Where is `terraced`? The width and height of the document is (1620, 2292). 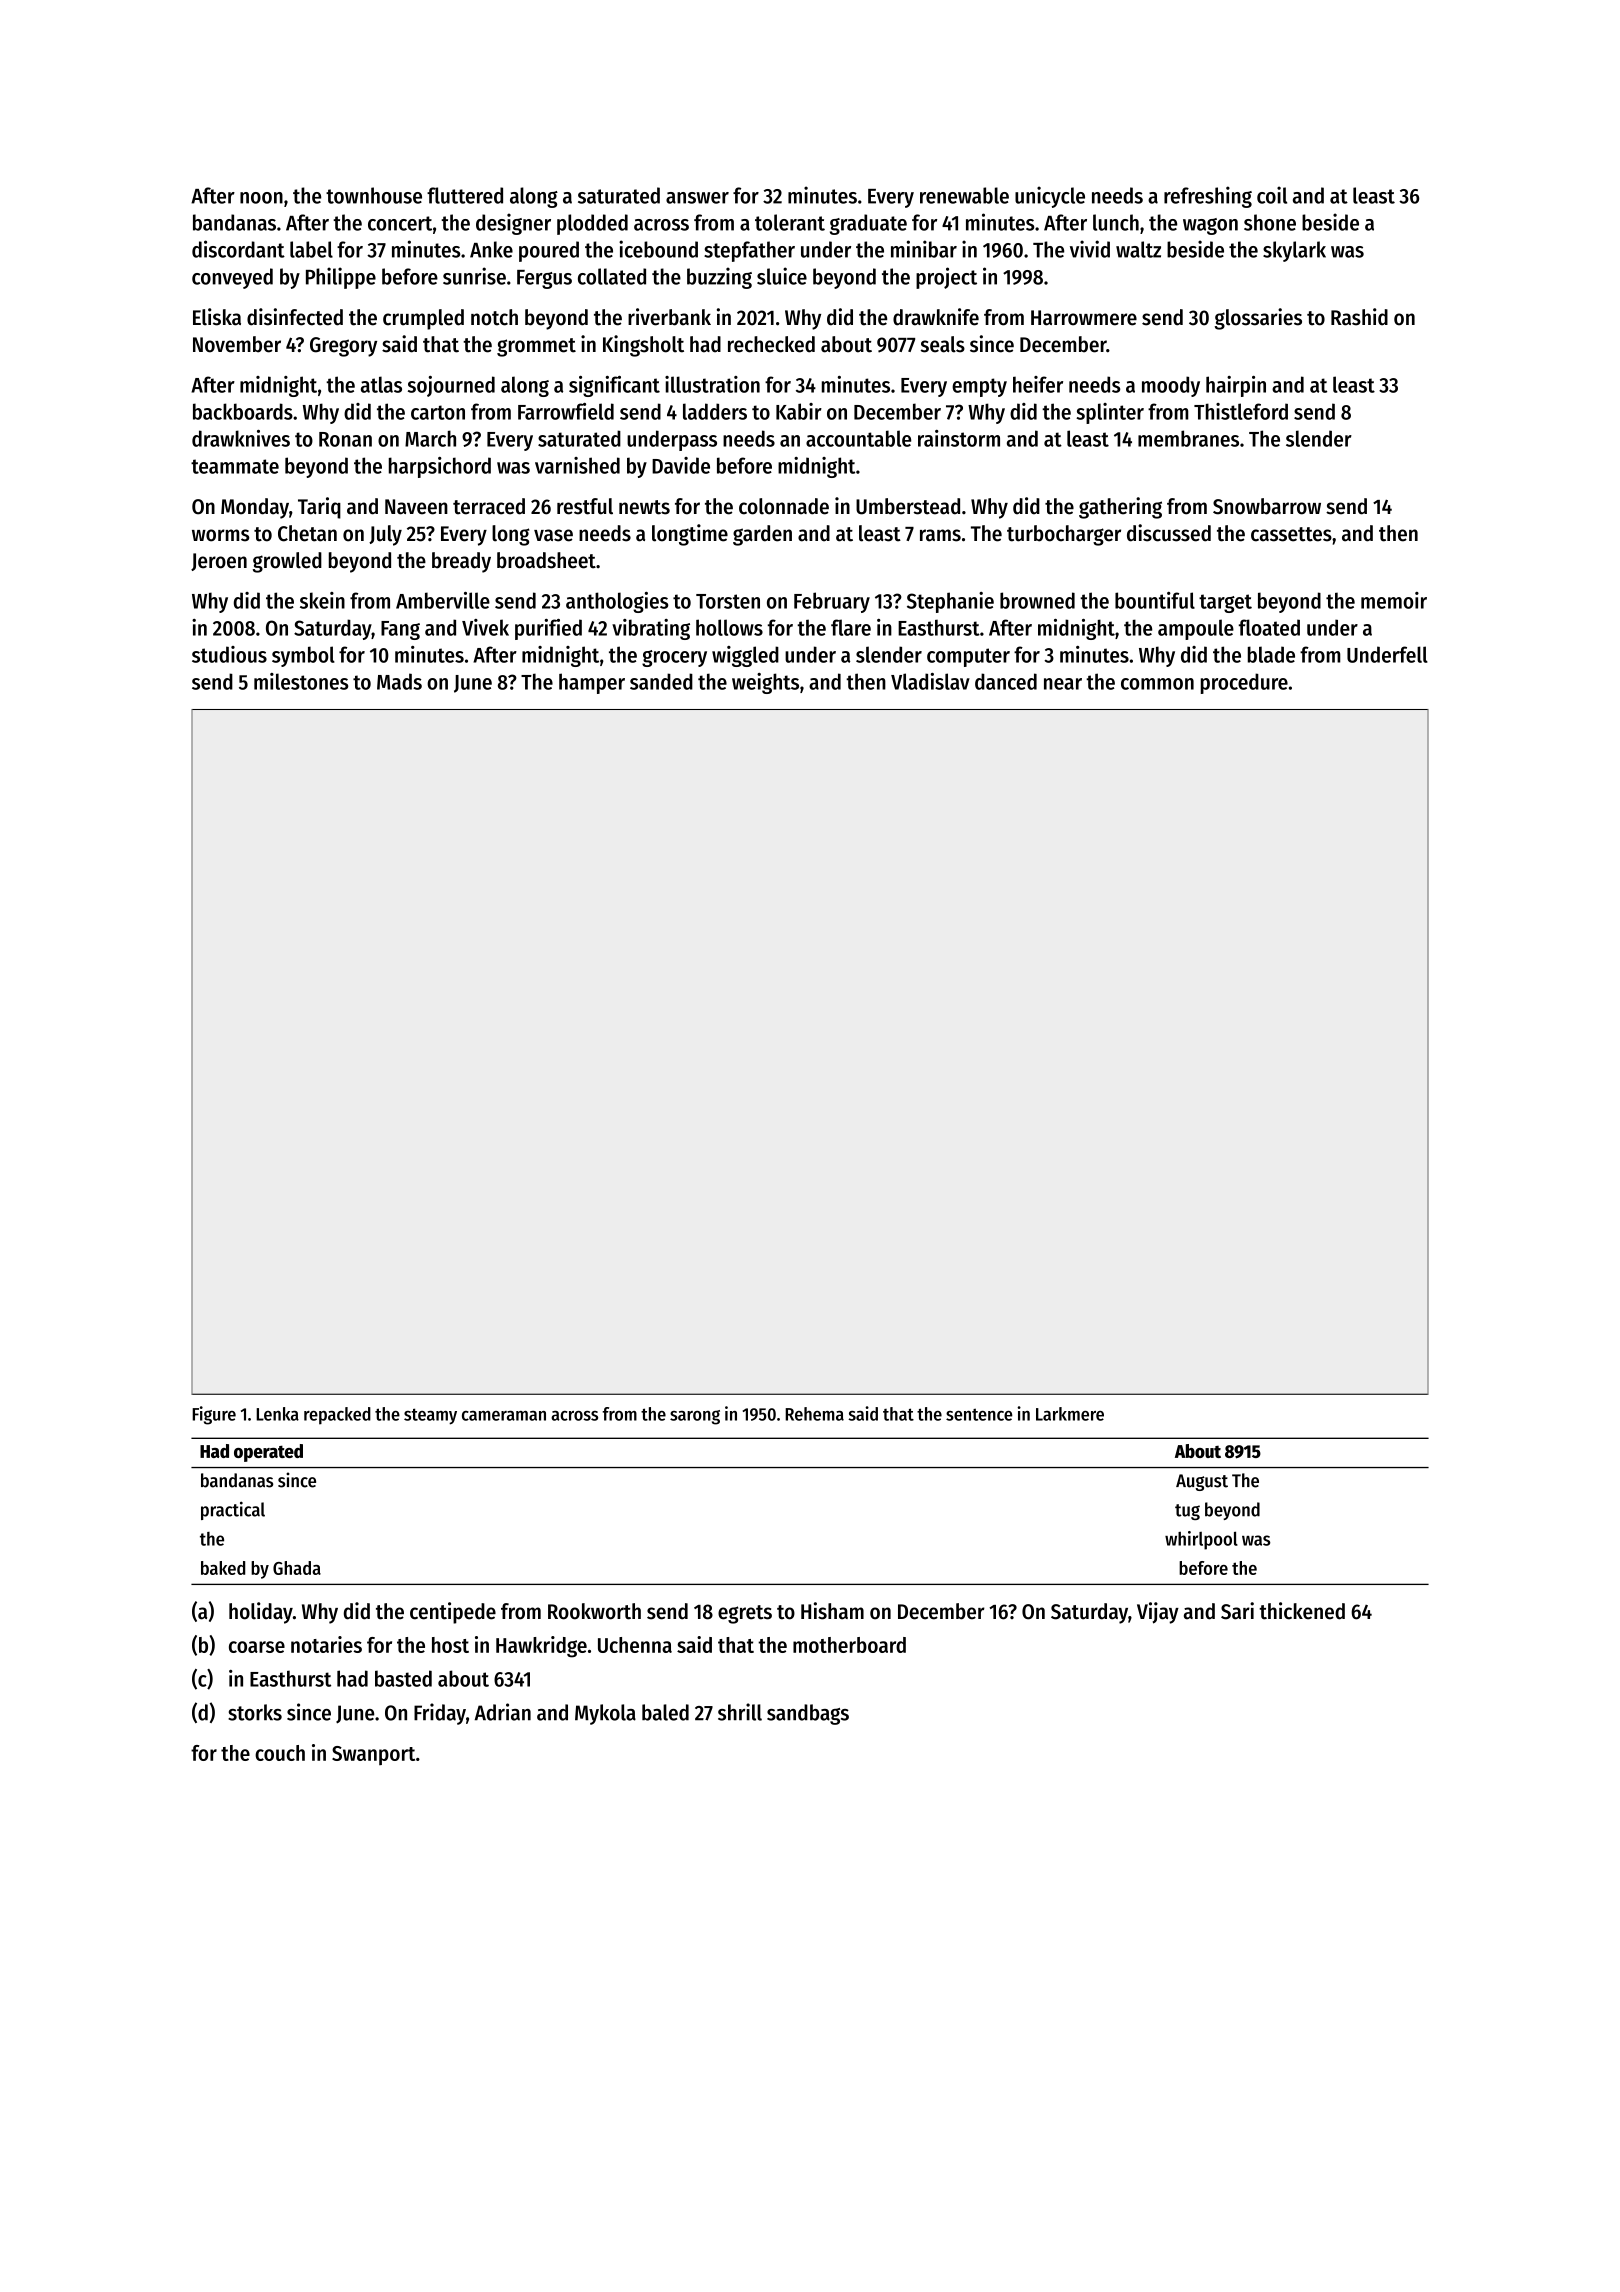
terraced is located at coordinates (489, 506).
